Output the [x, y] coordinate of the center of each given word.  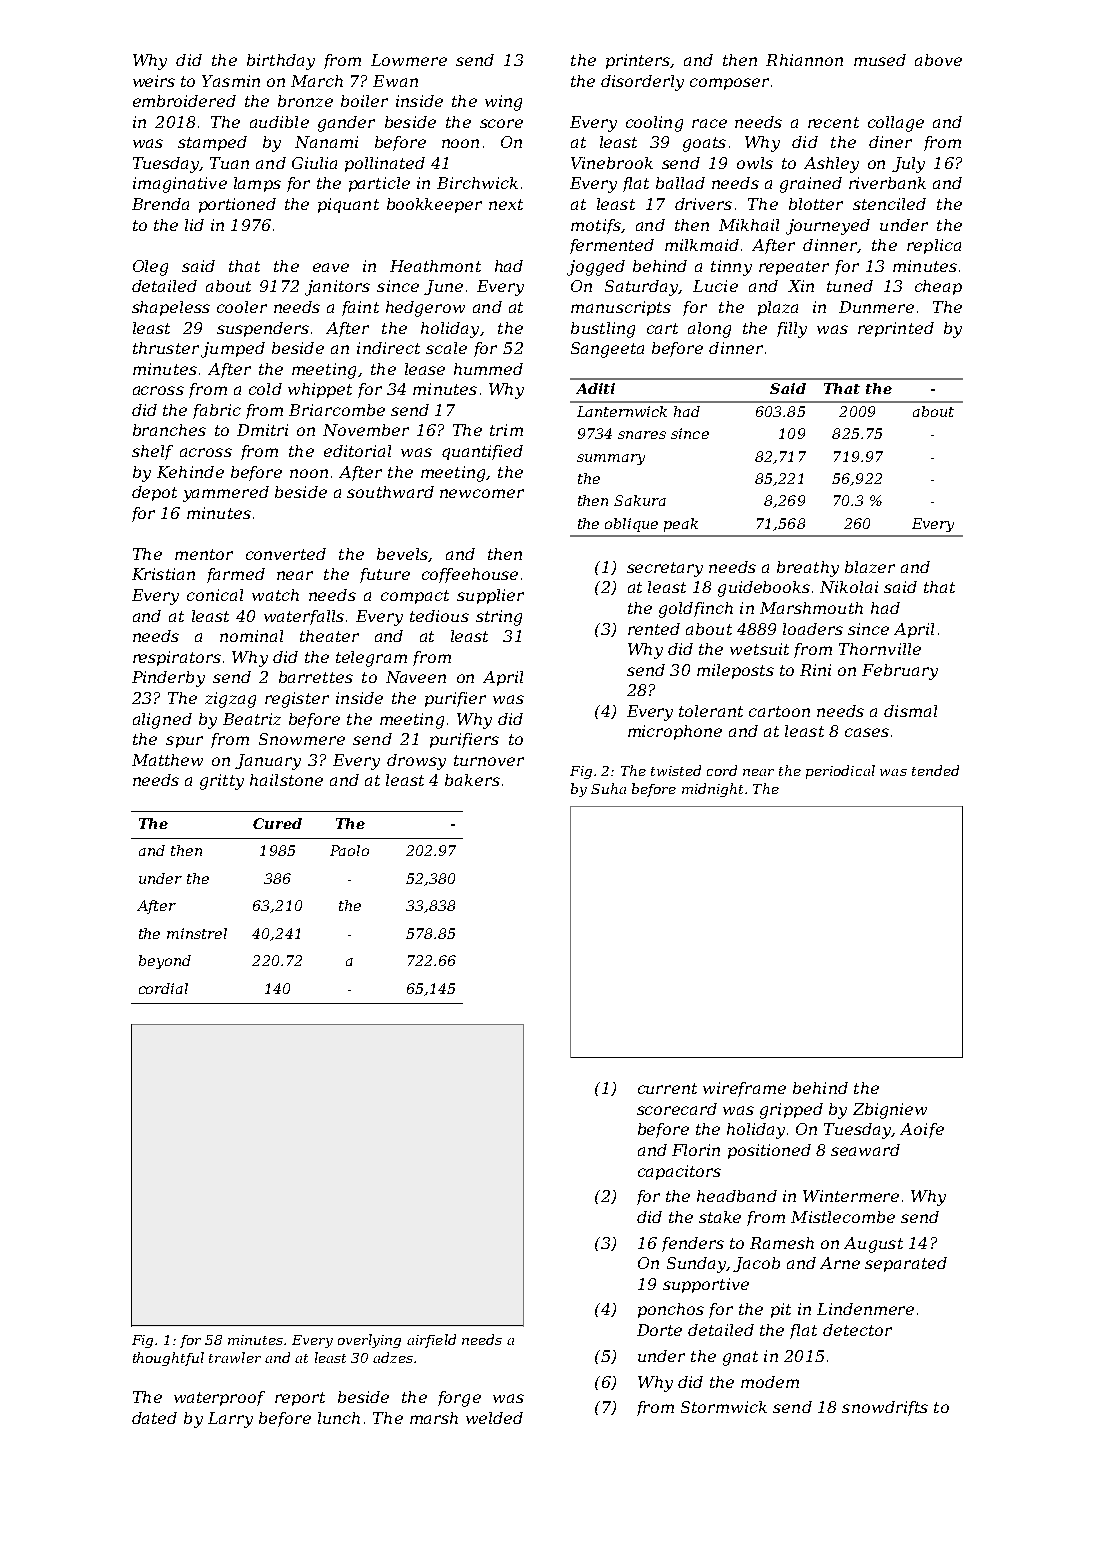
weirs [154, 81]
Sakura [640, 500]
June [443, 287]
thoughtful [168, 1359]
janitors [337, 288]
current [667, 1088]
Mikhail [749, 225]
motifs [596, 226]
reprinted [896, 329]
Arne [840, 1263]
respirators [177, 658]
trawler [235, 1357]
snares [642, 435]
